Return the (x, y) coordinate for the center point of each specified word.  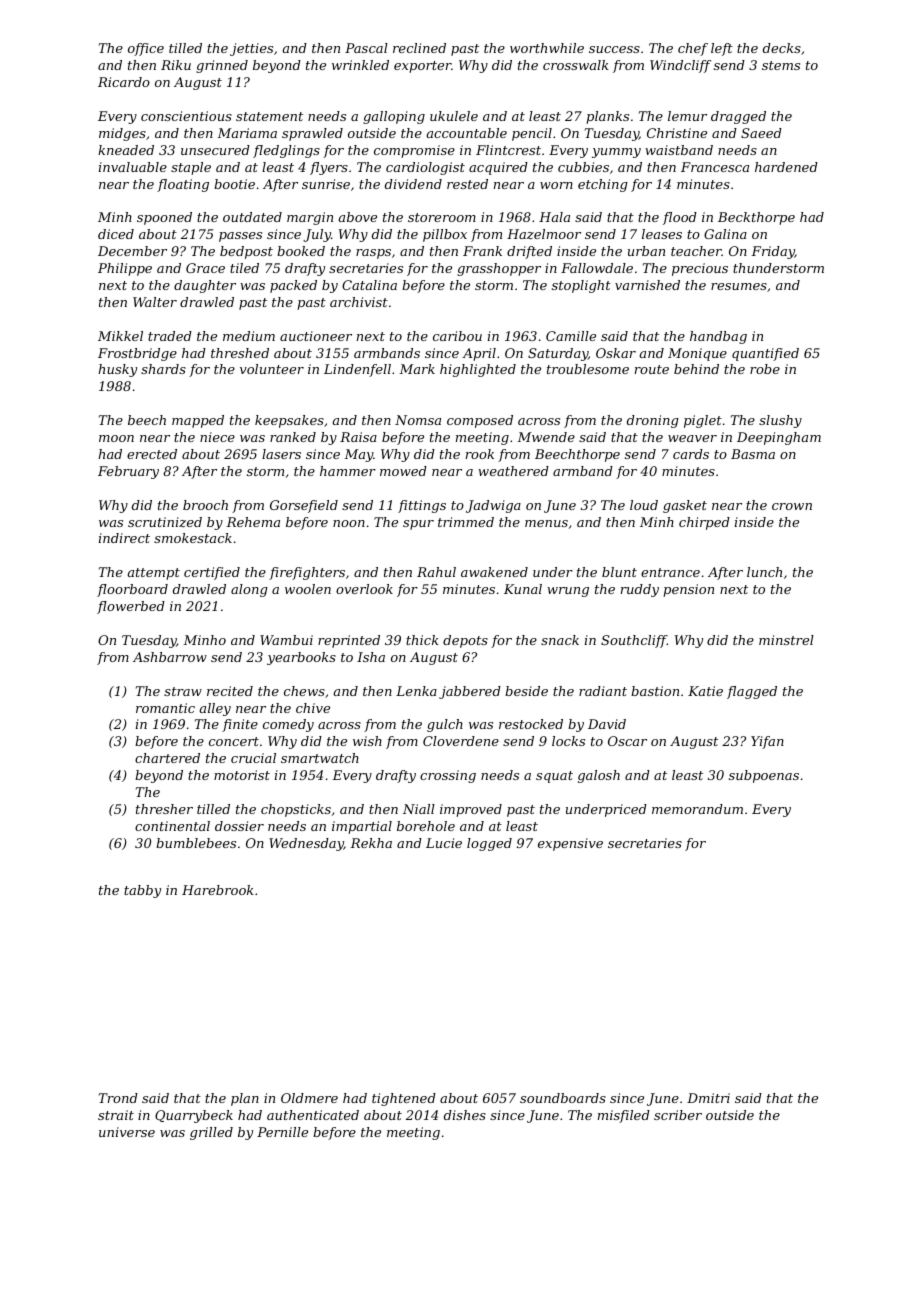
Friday (773, 252)
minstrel (786, 640)
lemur (687, 116)
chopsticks (296, 810)
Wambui (286, 640)
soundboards (563, 1098)
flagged (752, 692)
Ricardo (124, 82)
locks (568, 741)
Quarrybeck (194, 1116)
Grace (205, 268)
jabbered (470, 692)
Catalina (369, 285)
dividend (413, 184)
